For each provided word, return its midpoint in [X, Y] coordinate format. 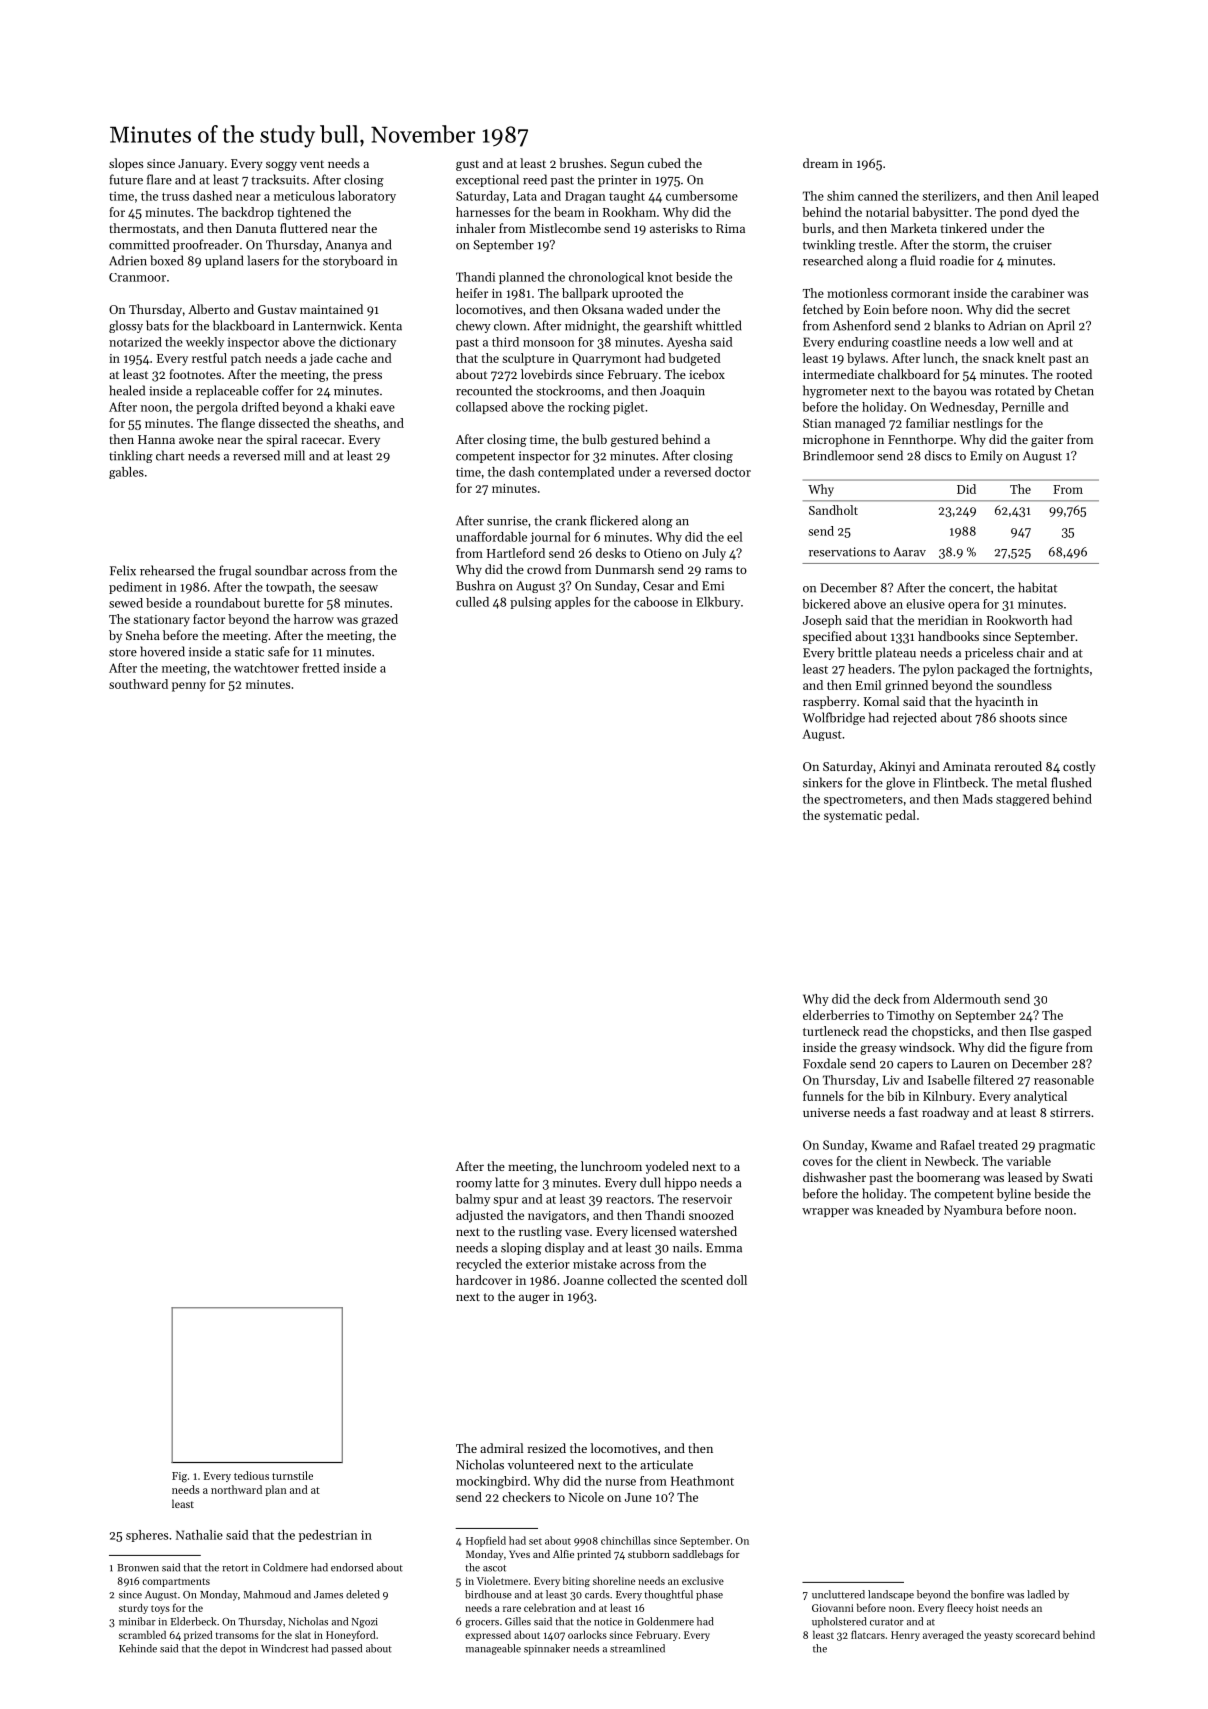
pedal [901, 816]
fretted [321, 668]
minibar [137, 1621]
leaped [1080, 197]
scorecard [1038, 1635]
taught [627, 197]
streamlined [637, 1648]
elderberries [836, 1015]
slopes [126, 164]
